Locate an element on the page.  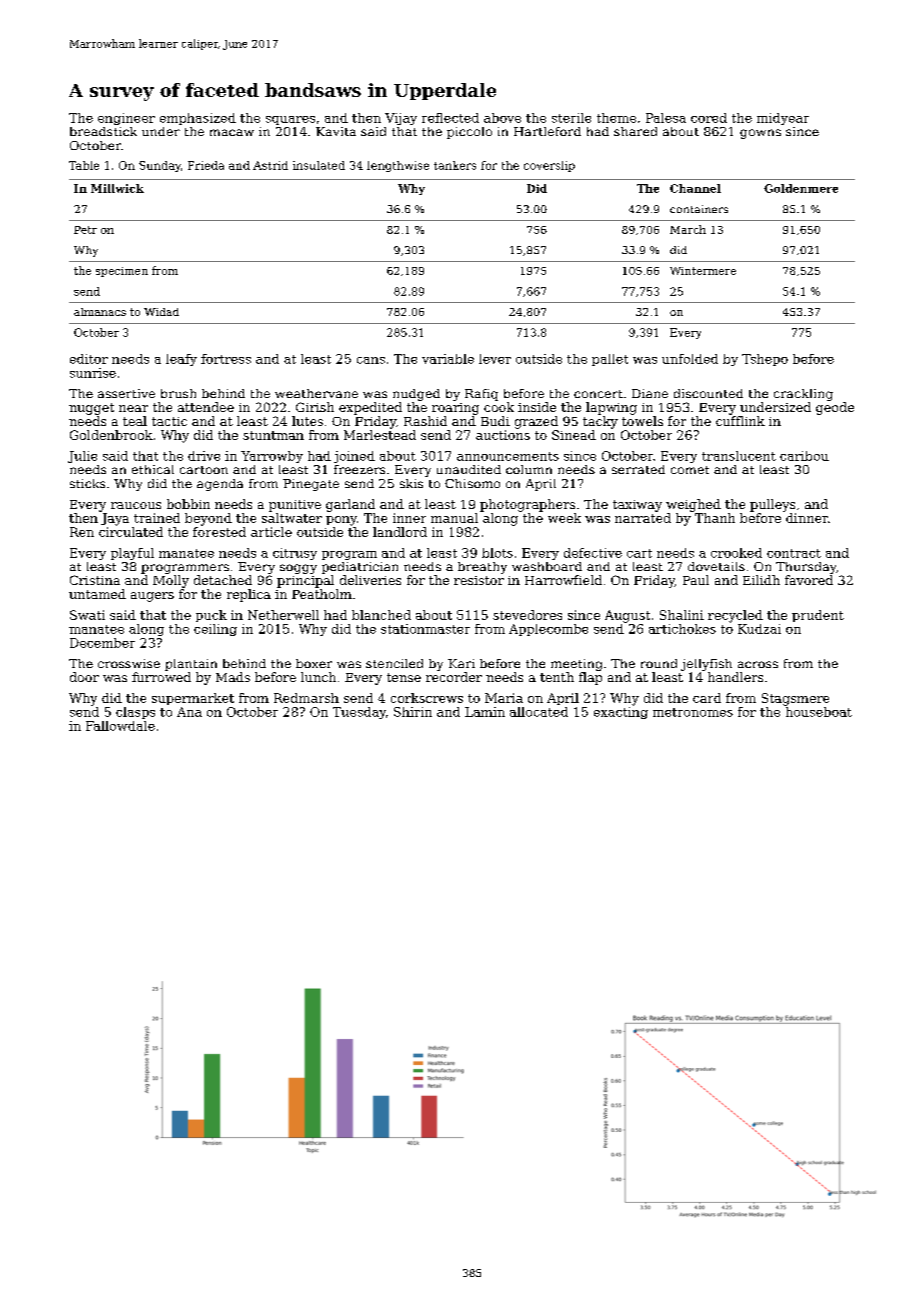
midyear is located at coordinates (783, 119).
